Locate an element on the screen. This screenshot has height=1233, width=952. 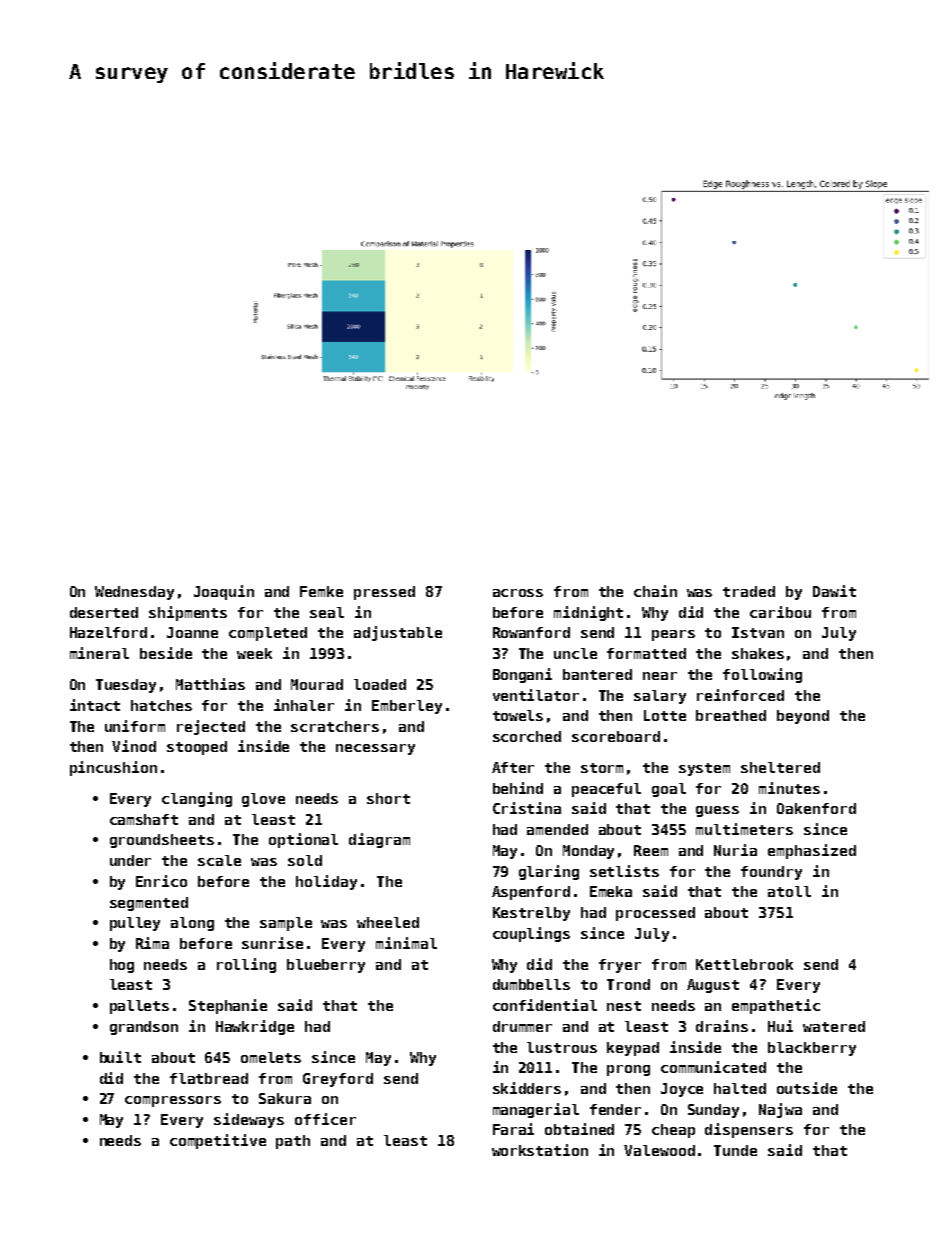
competitive is located at coordinates (218, 1141).
